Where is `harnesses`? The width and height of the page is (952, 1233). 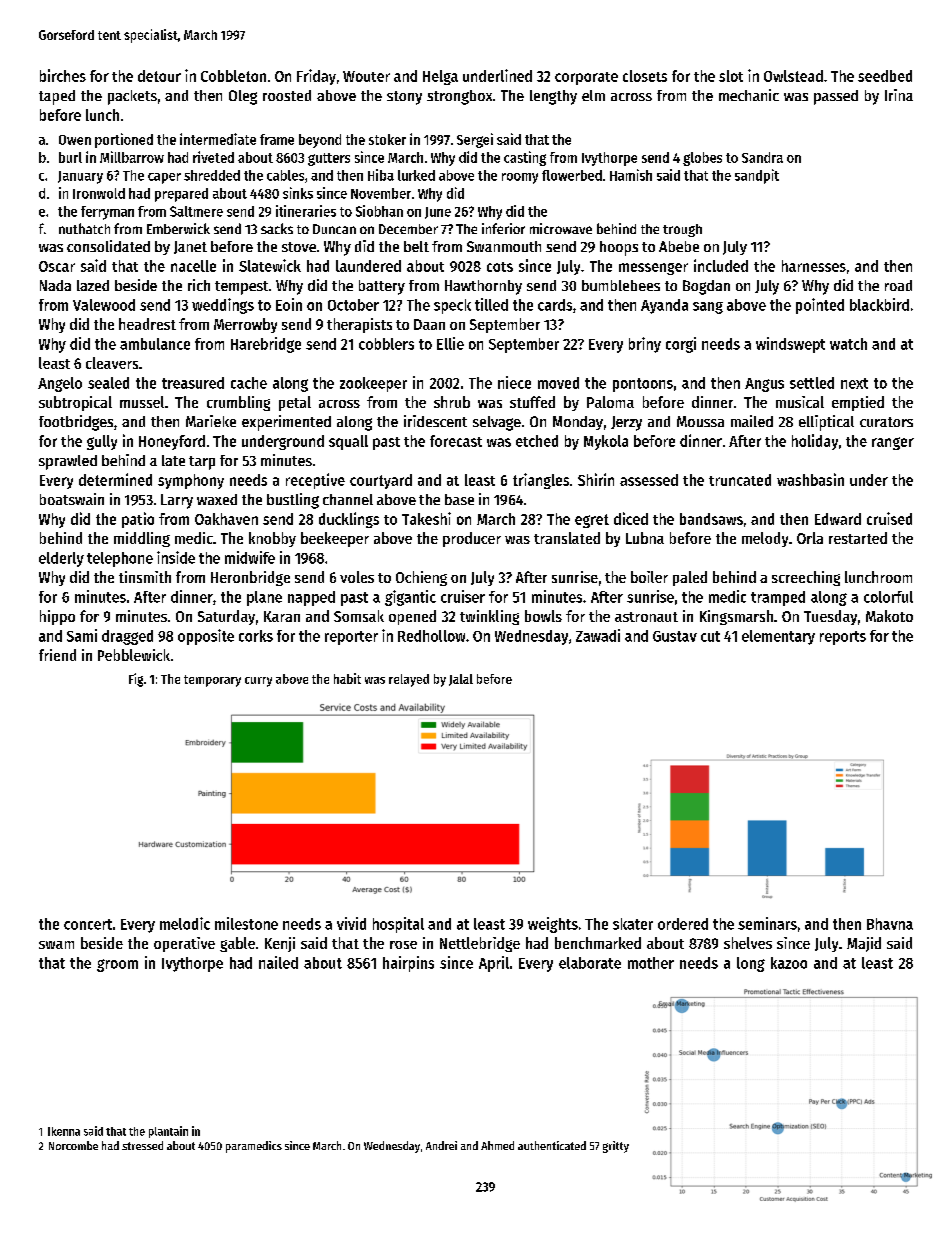
harnesses is located at coordinates (814, 266).
